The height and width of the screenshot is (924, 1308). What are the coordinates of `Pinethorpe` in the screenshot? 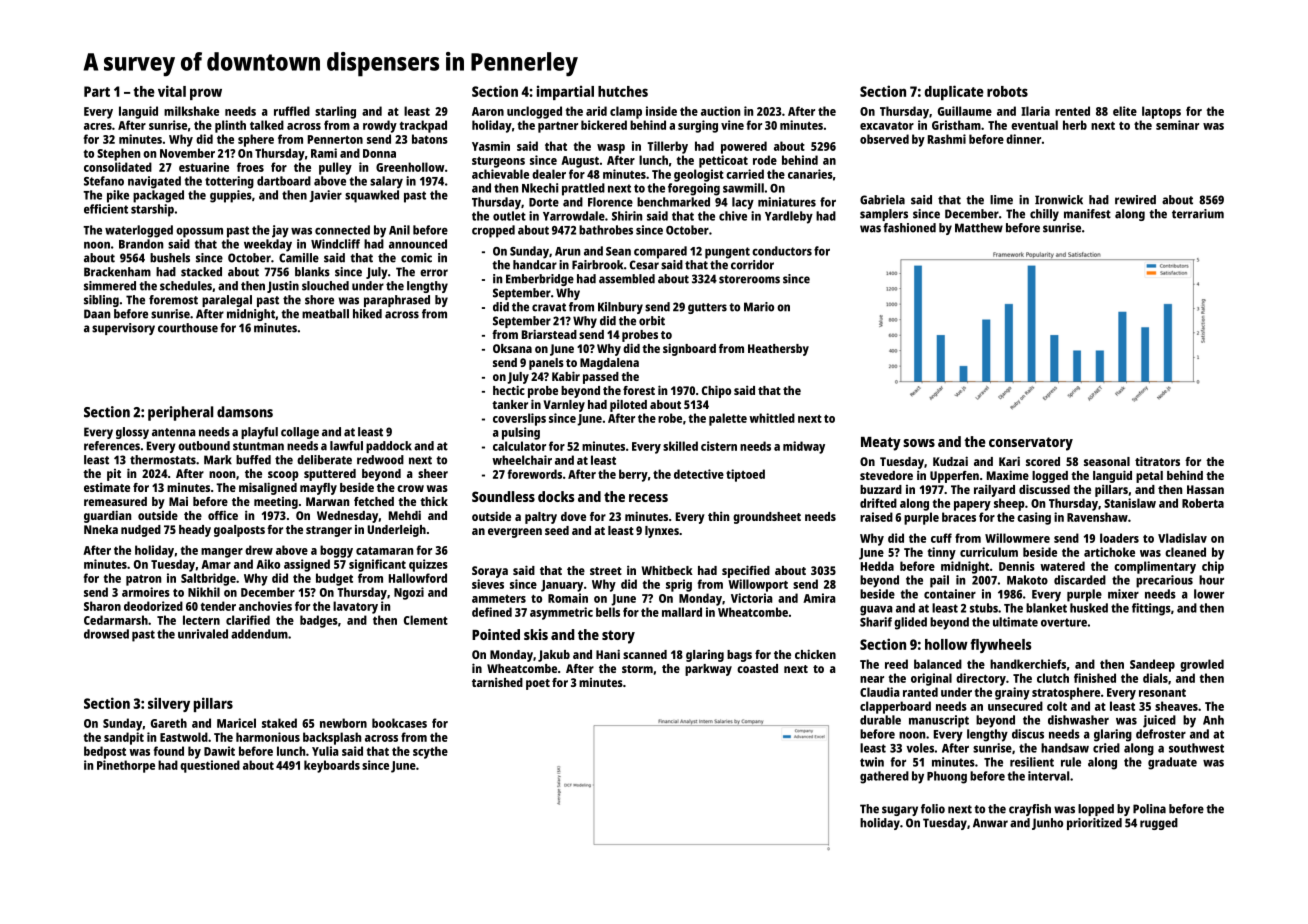 It's located at (126, 766).
